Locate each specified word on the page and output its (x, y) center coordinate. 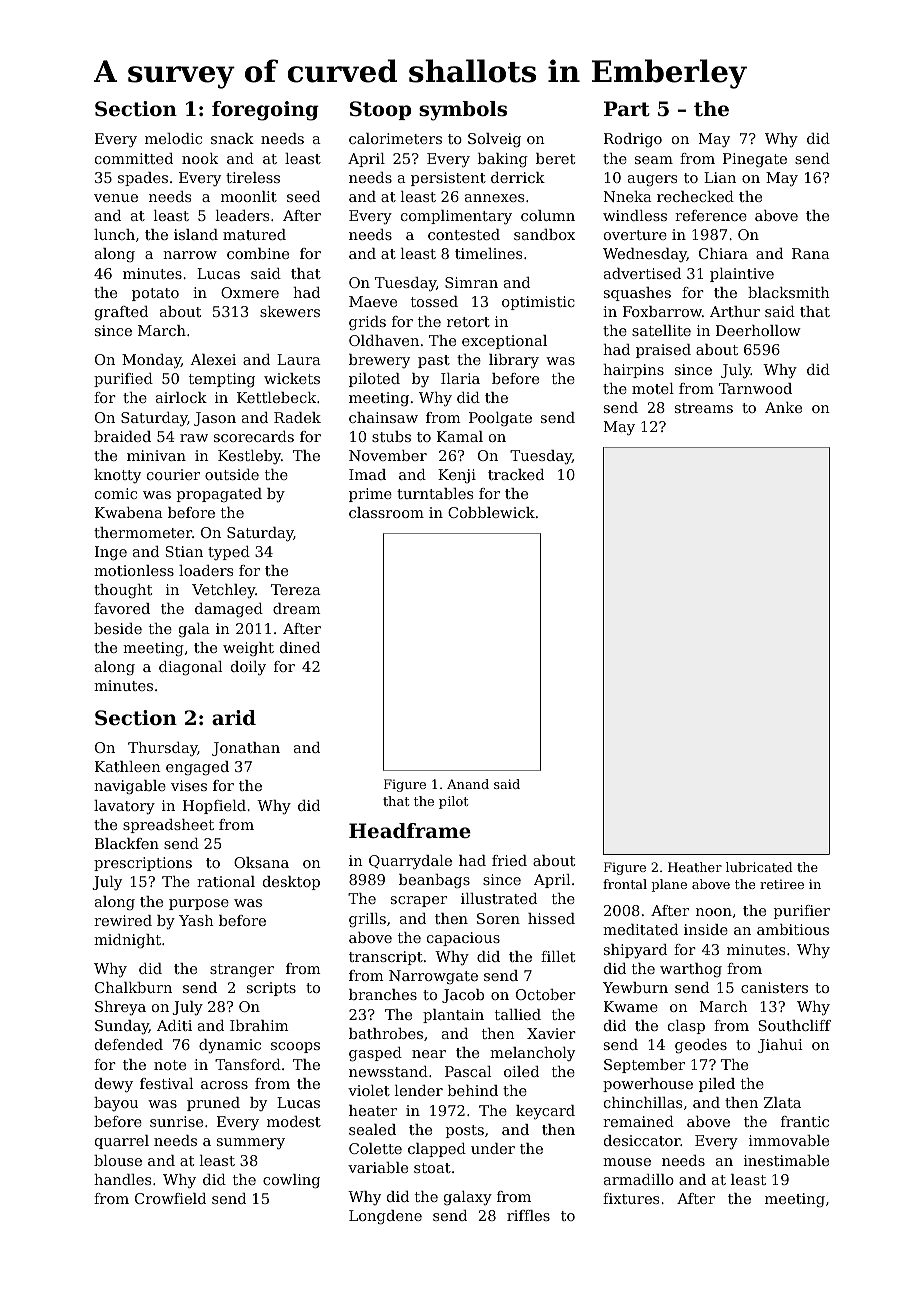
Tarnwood (755, 388)
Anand (468, 784)
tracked (516, 474)
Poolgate (500, 419)
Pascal (468, 1071)
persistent (448, 179)
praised (663, 351)
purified (123, 380)
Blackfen (127, 843)
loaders (206, 570)
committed (134, 158)
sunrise (176, 1121)
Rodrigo (633, 140)
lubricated (759, 867)
